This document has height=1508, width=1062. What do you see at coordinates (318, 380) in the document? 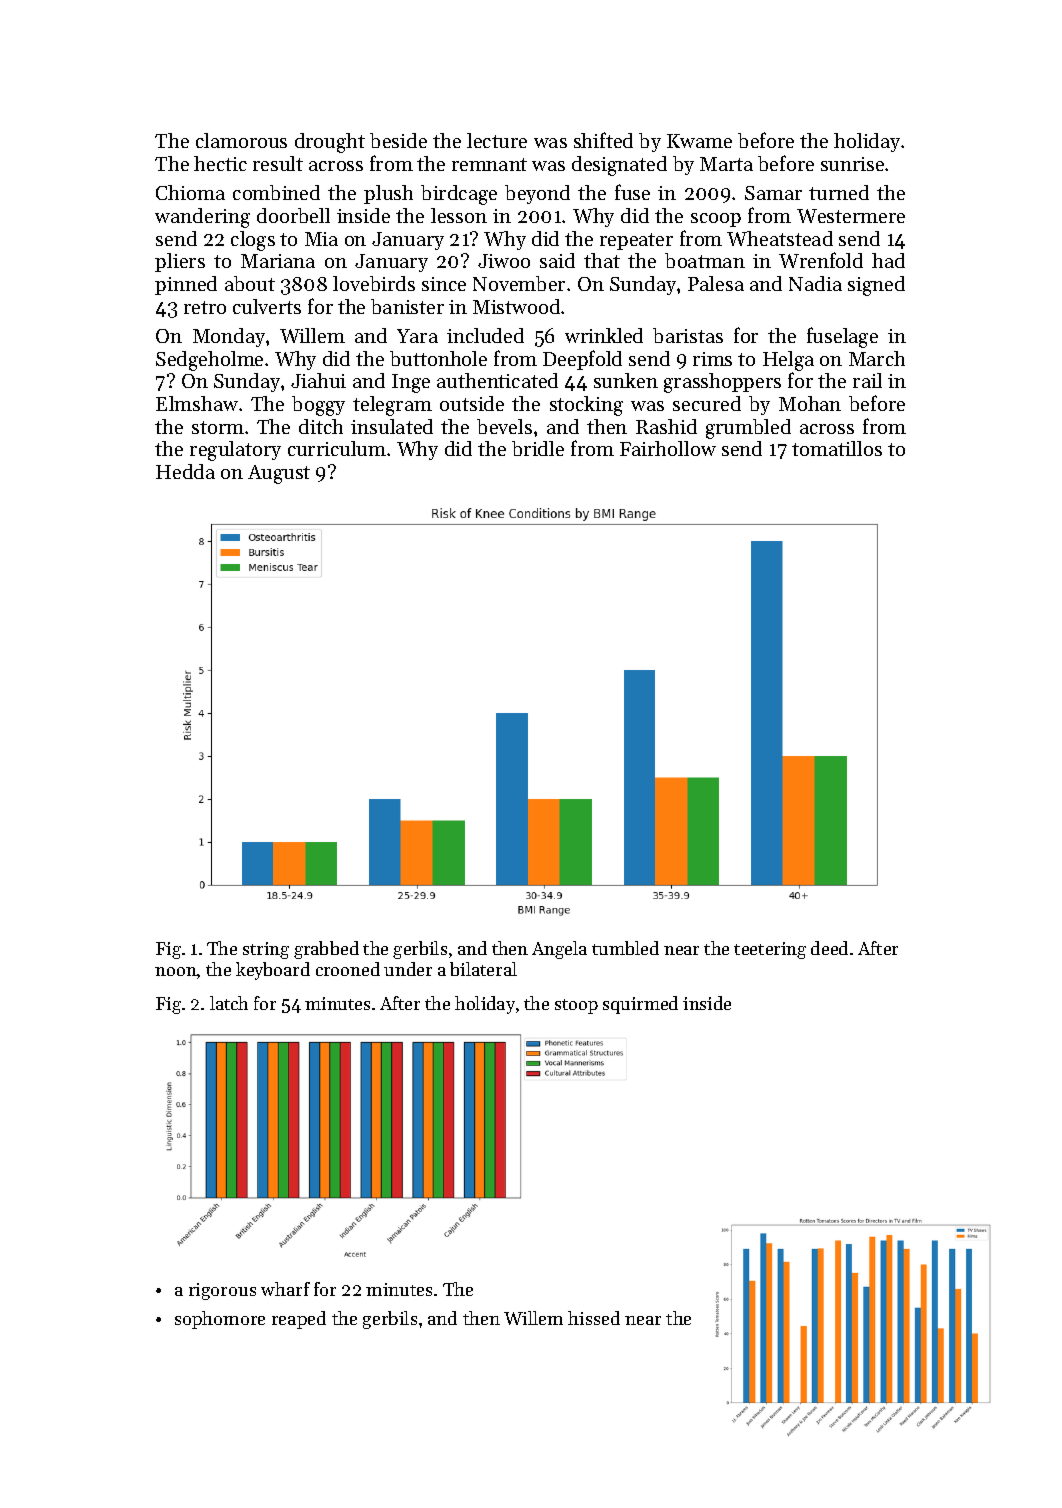
I see `Jiahui` at bounding box center [318, 380].
